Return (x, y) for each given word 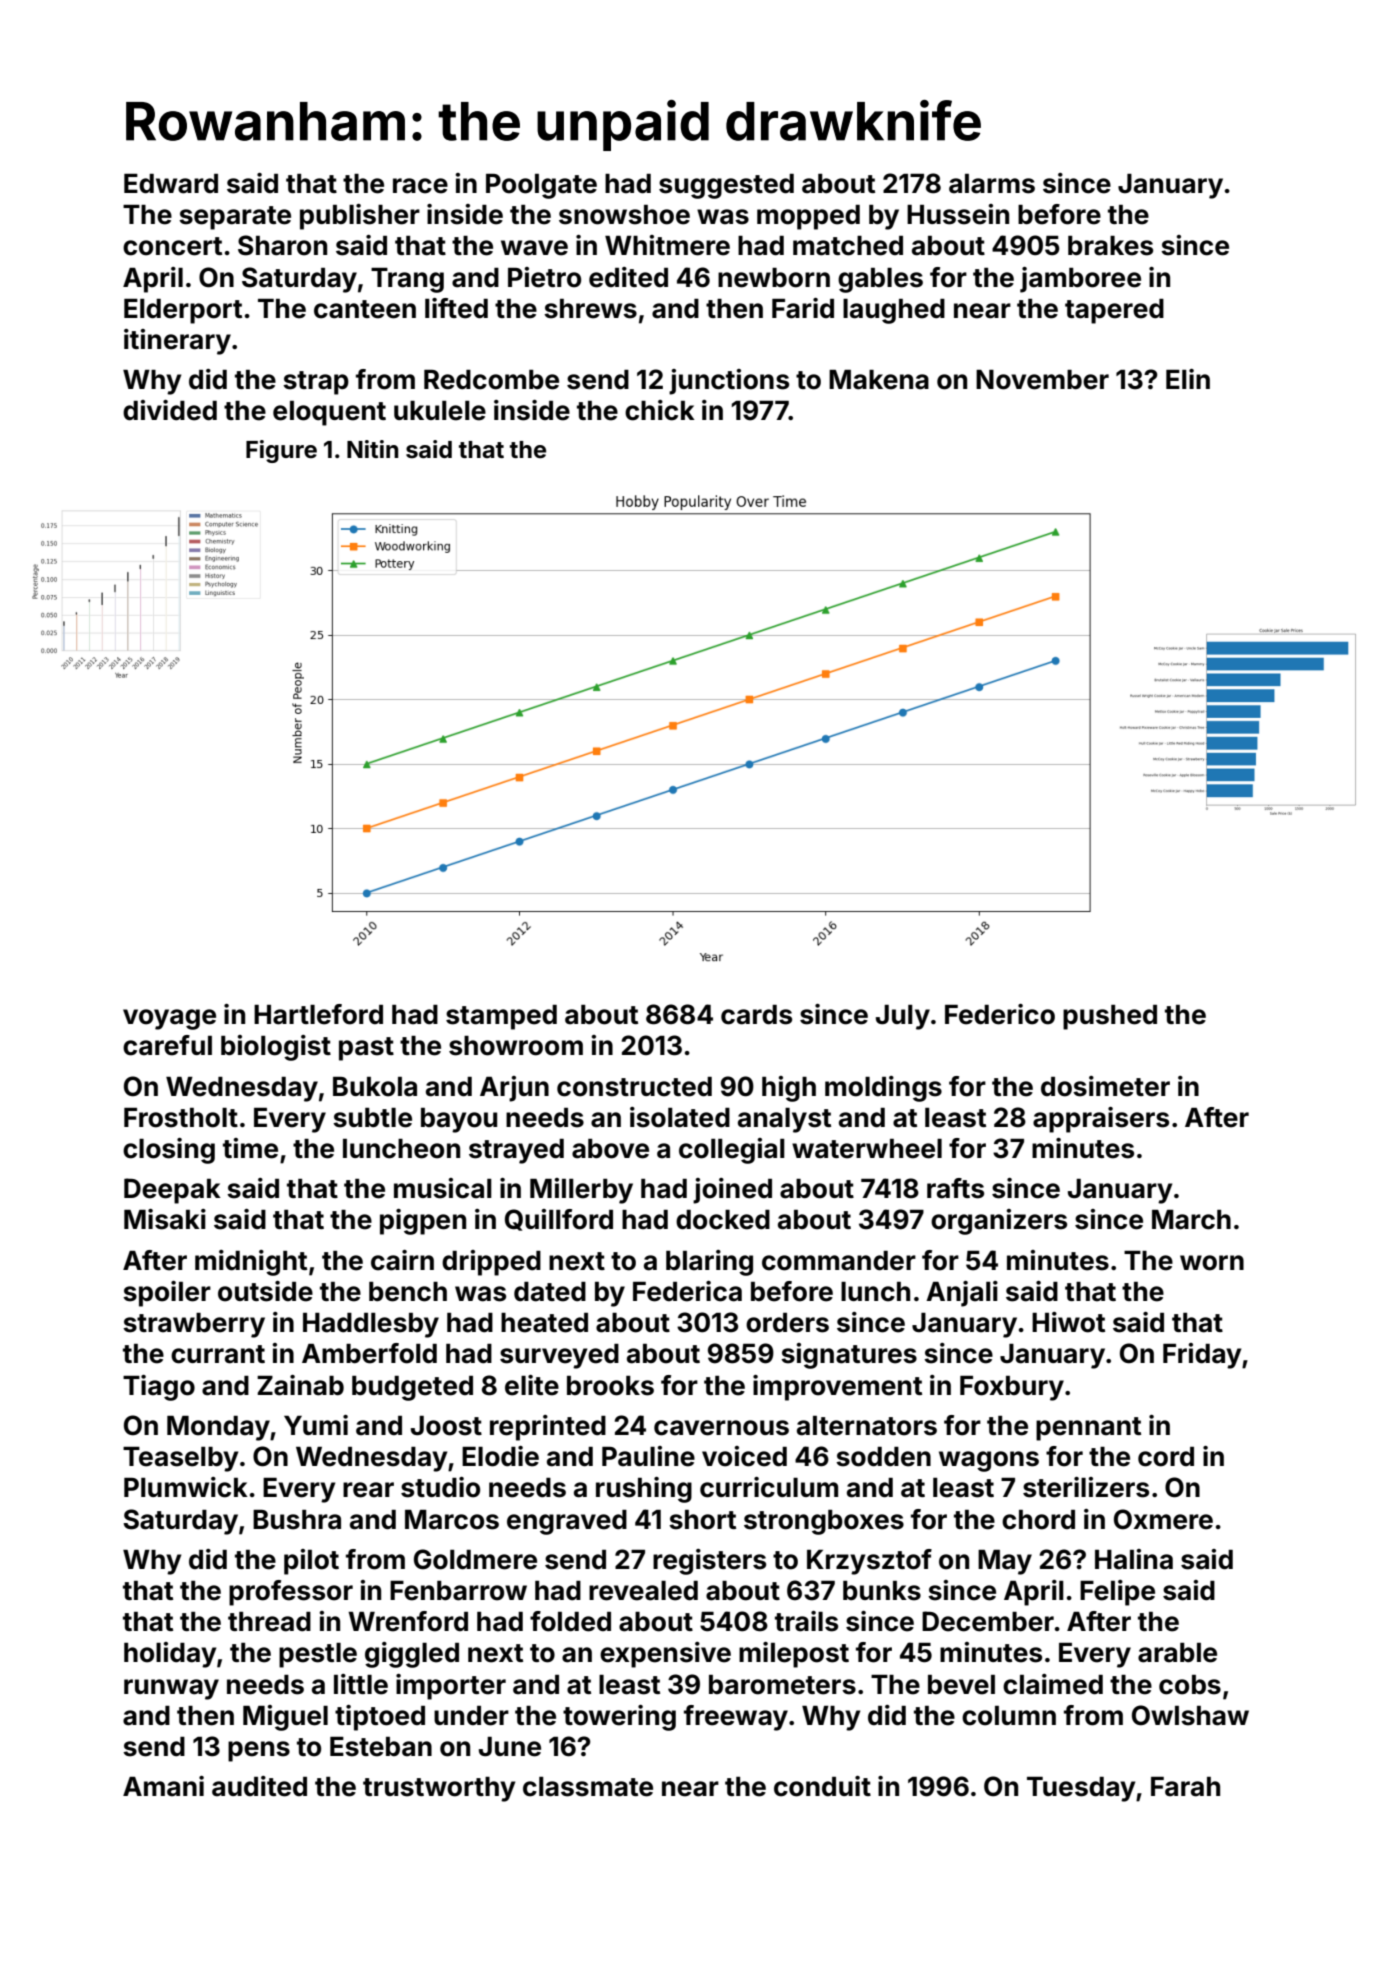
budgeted (412, 1388)
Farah (1185, 1787)
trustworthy (439, 1789)
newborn (774, 278)
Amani (163, 1786)
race (420, 186)
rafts (955, 1188)
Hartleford (318, 1014)
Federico (1000, 1014)
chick (660, 410)
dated (550, 1292)
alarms (992, 184)
